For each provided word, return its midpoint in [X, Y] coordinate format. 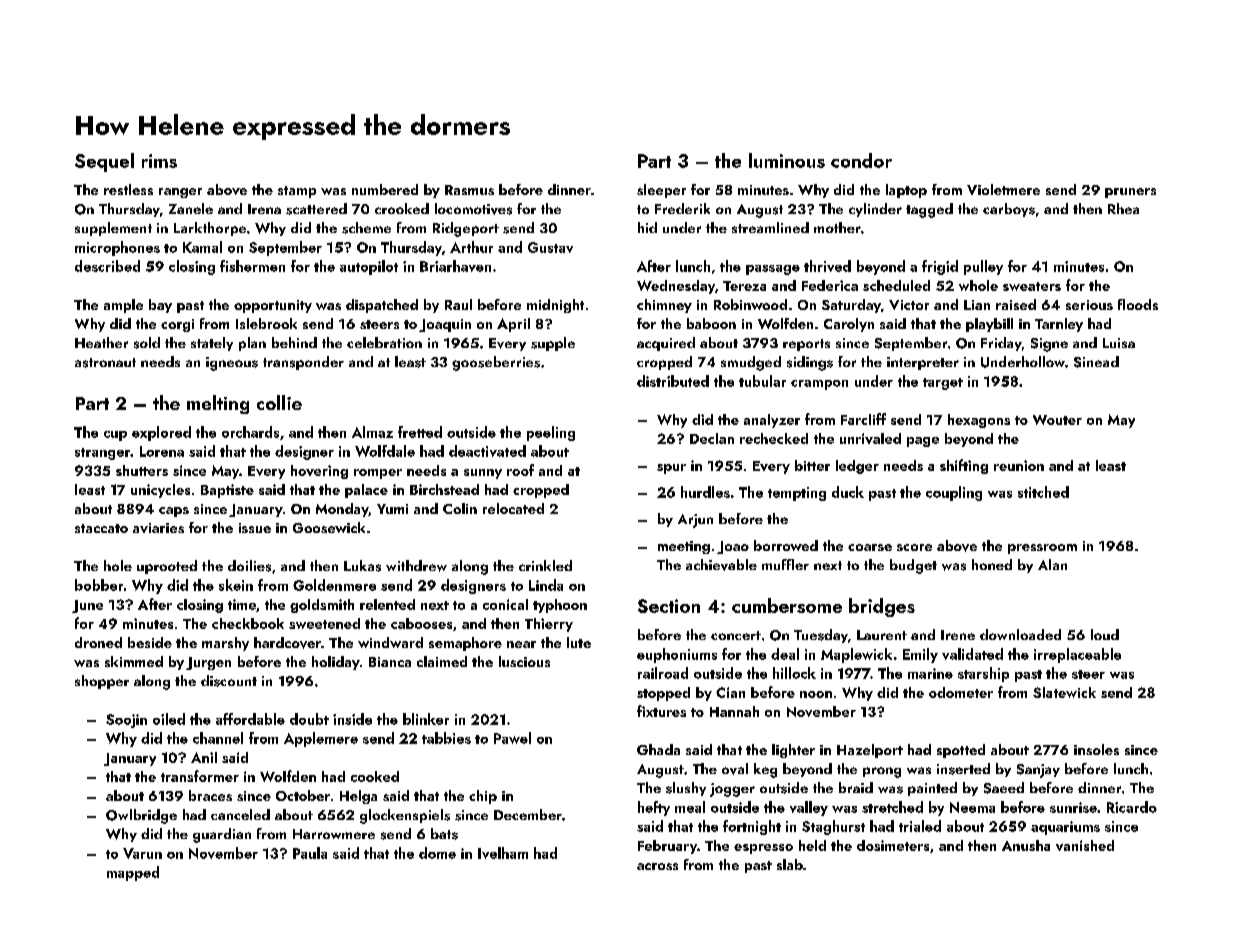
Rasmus [469, 190]
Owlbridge [141, 816]
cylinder [875, 210]
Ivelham [503, 853]
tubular [762, 381]
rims [159, 161]
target [943, 384]
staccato [101, 528]
